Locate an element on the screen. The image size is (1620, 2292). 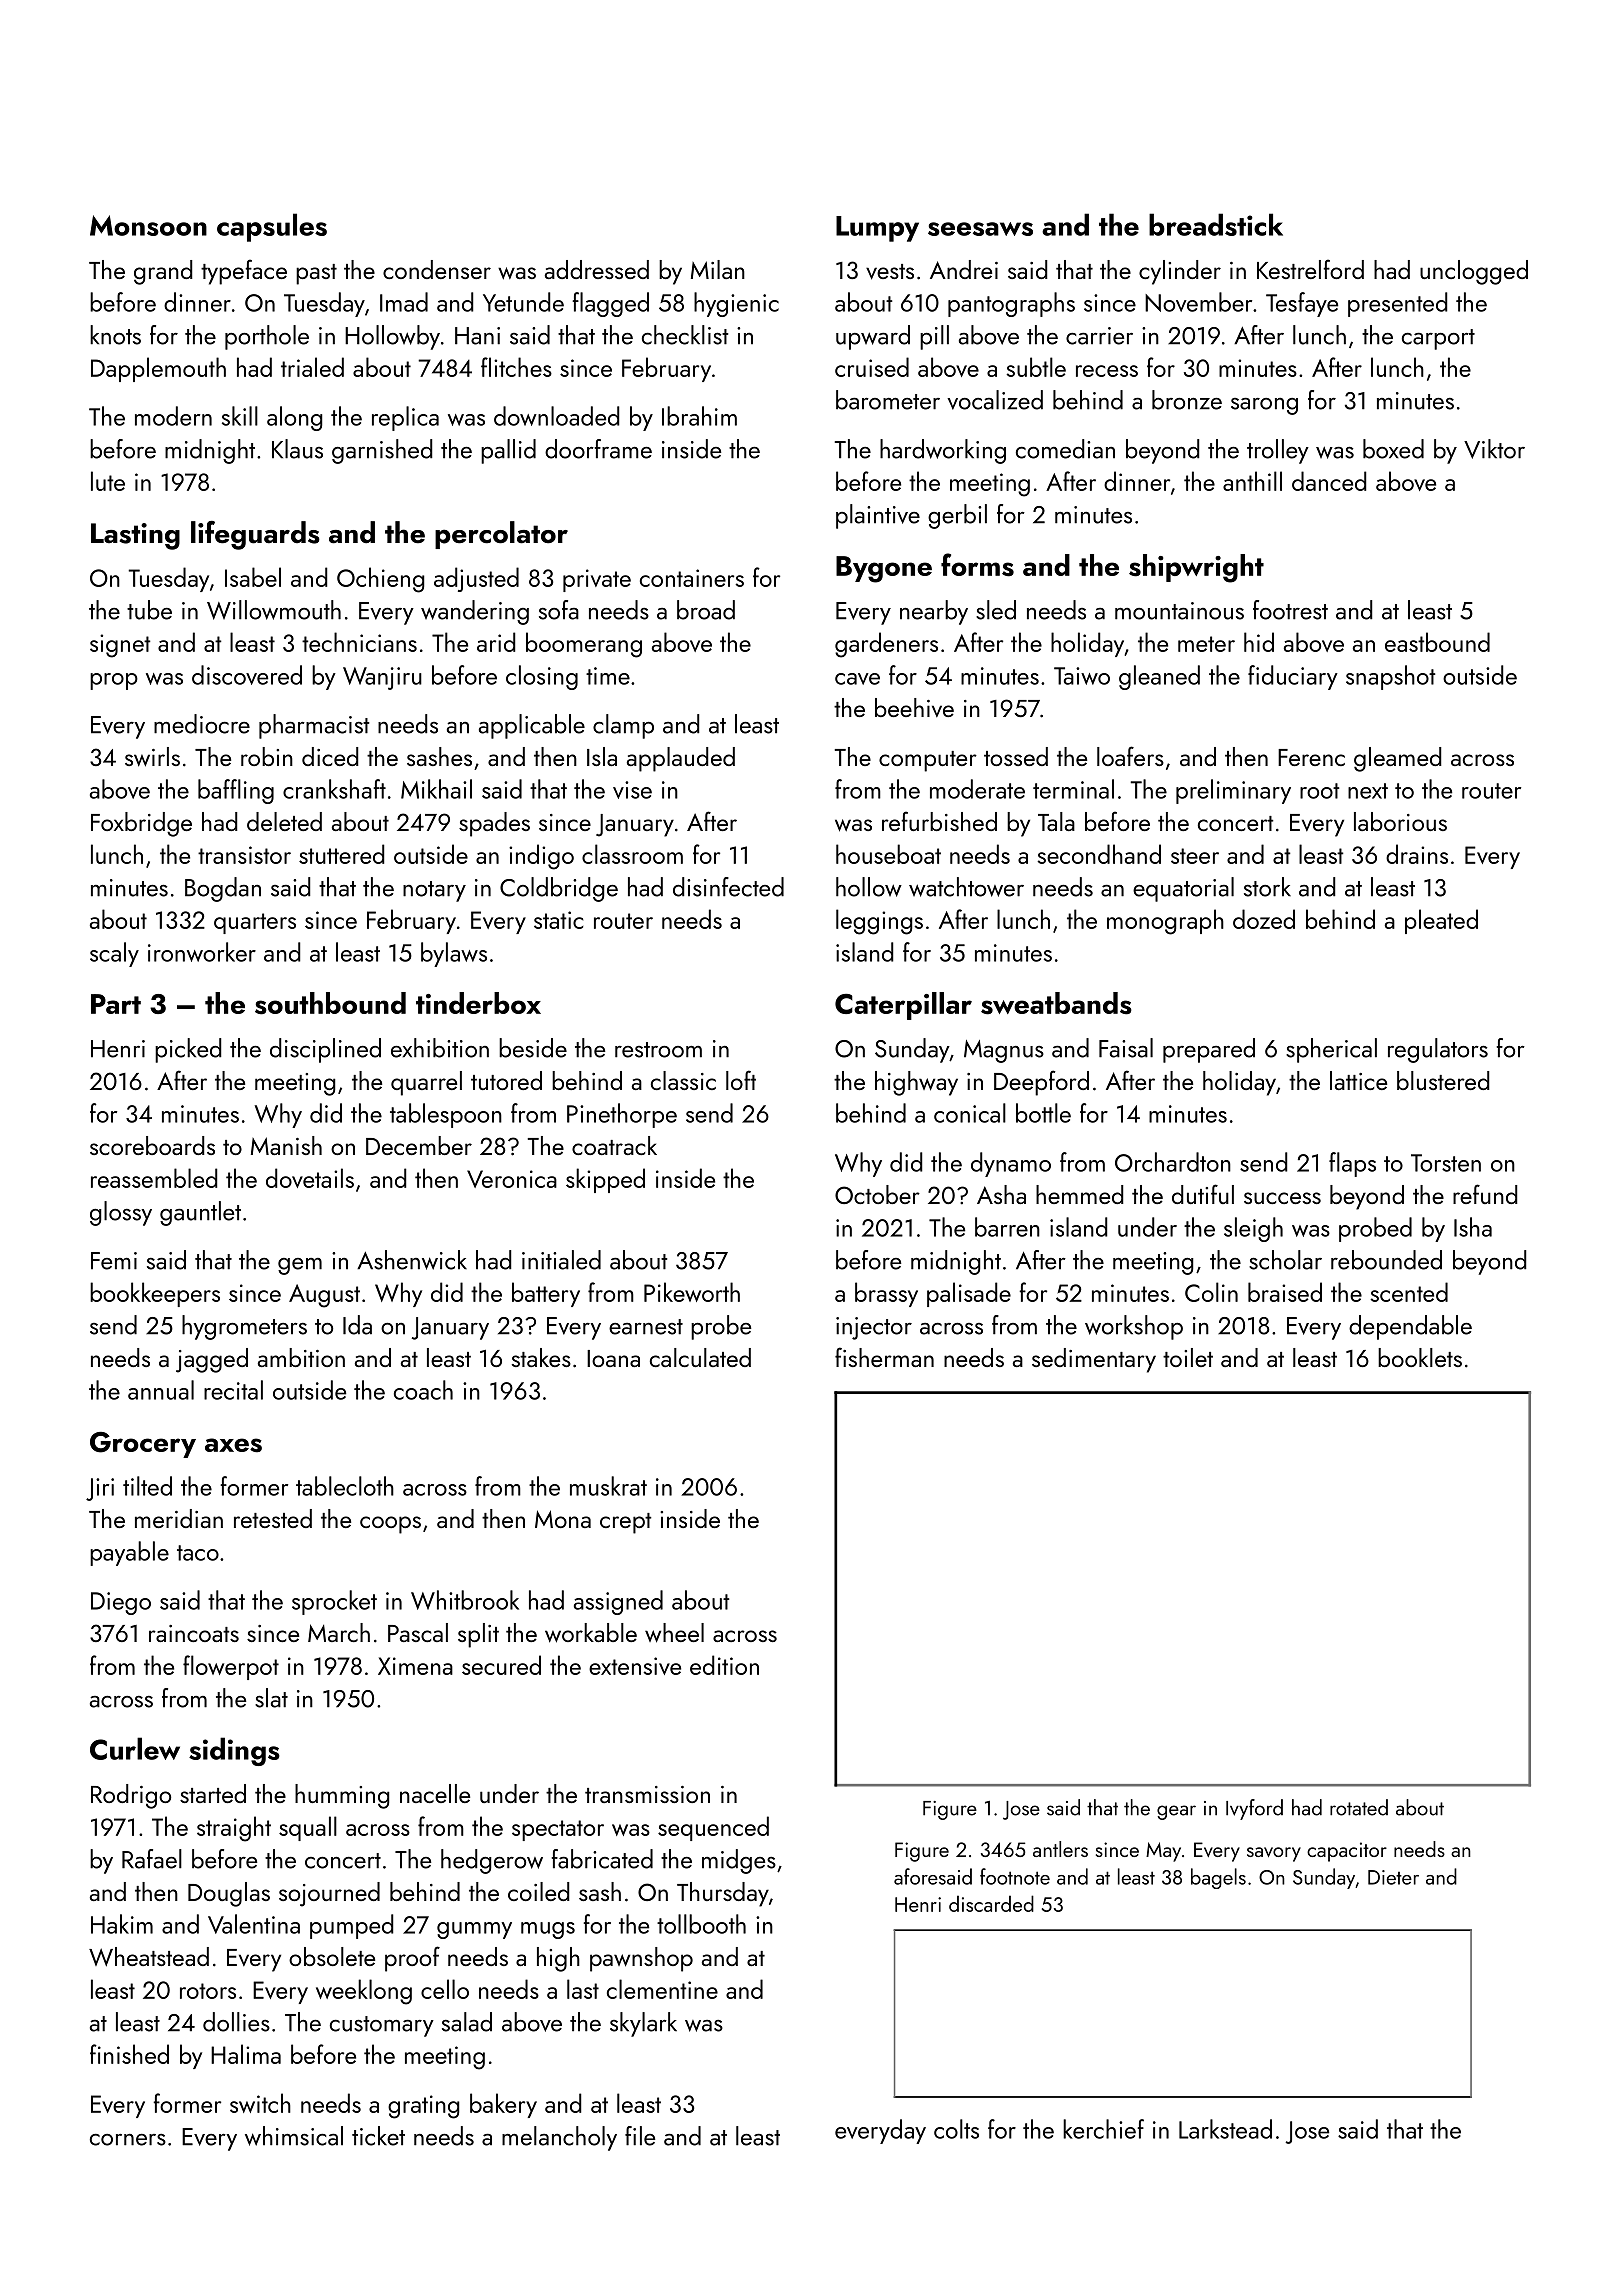
footnote is located at coordinates (1015, 1876).
